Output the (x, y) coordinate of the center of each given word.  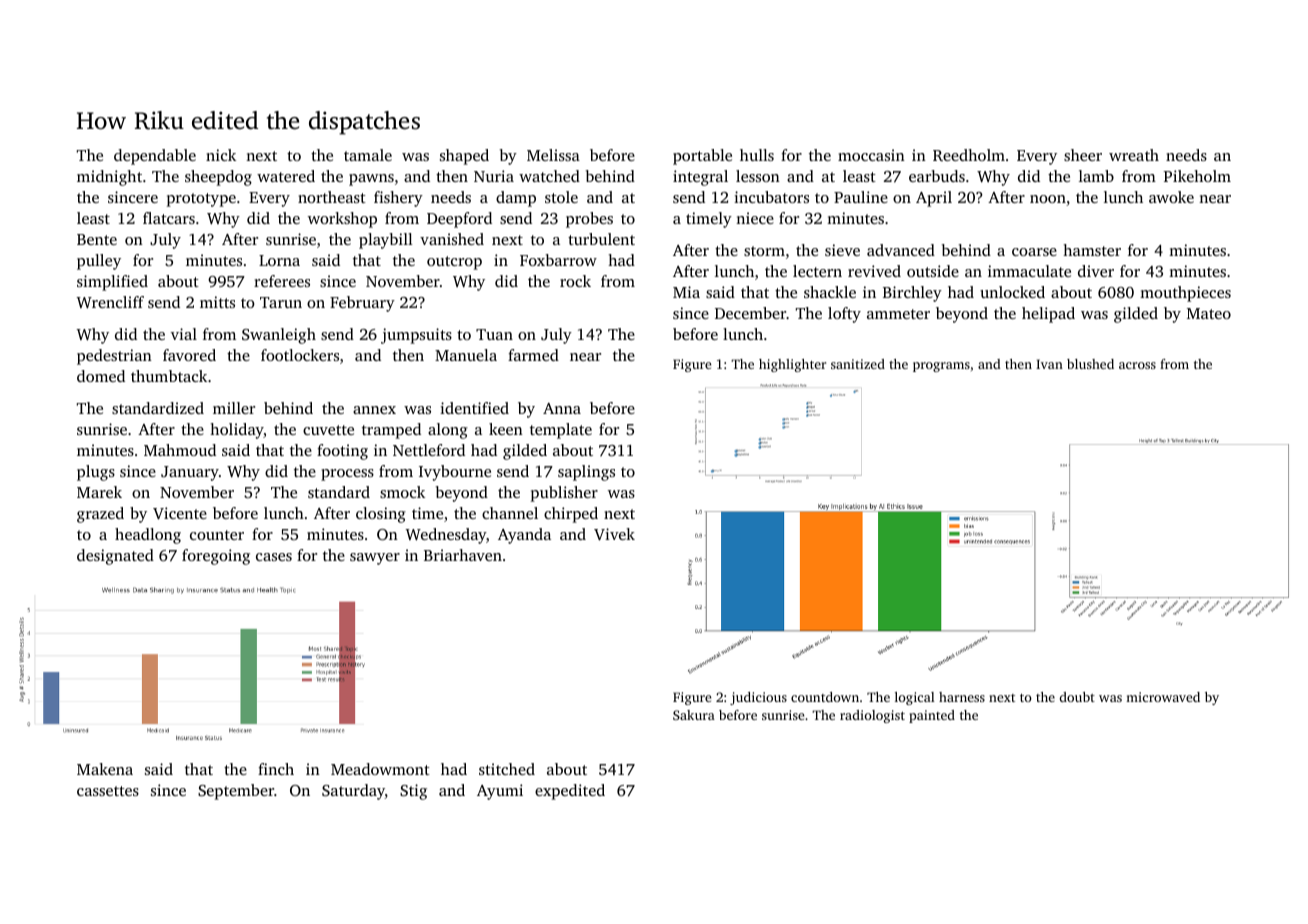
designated (115, 557)
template (561, 431)
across (1137, 365)
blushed (1090, 364)
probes (589, 220)
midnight (109, 178)
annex (374, 410)
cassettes (108, 791)
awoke (1171, 197)
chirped (571, 515)
